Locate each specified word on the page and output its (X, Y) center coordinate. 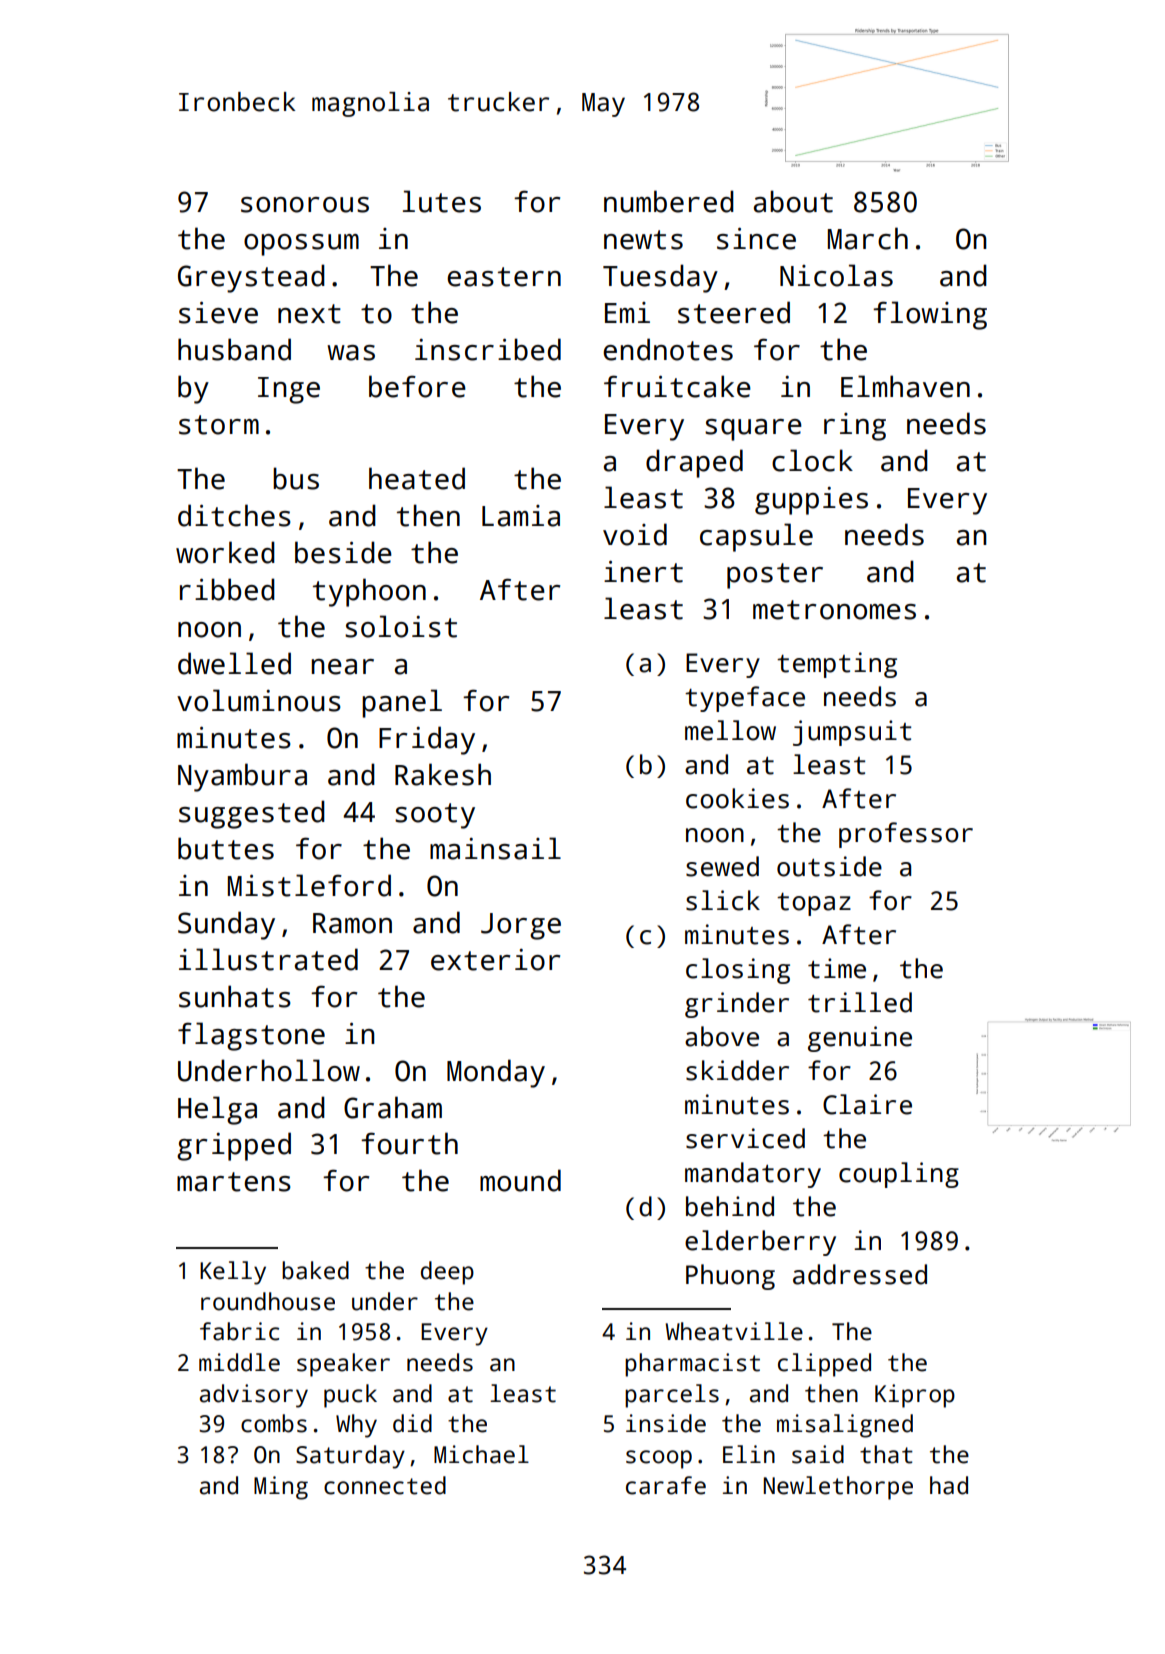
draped (694, 463)
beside (343, 552)
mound (520, 1180)
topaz (814, 904)
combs (274, 1423)
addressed (860, 1274)
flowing (930, 315)
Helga (217, 1110)
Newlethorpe (838, 1488)
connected (385, 1485)
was (351, 353)
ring (855, 427)
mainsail (495, 848)
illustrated (268, 959)
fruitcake (677, 386)
